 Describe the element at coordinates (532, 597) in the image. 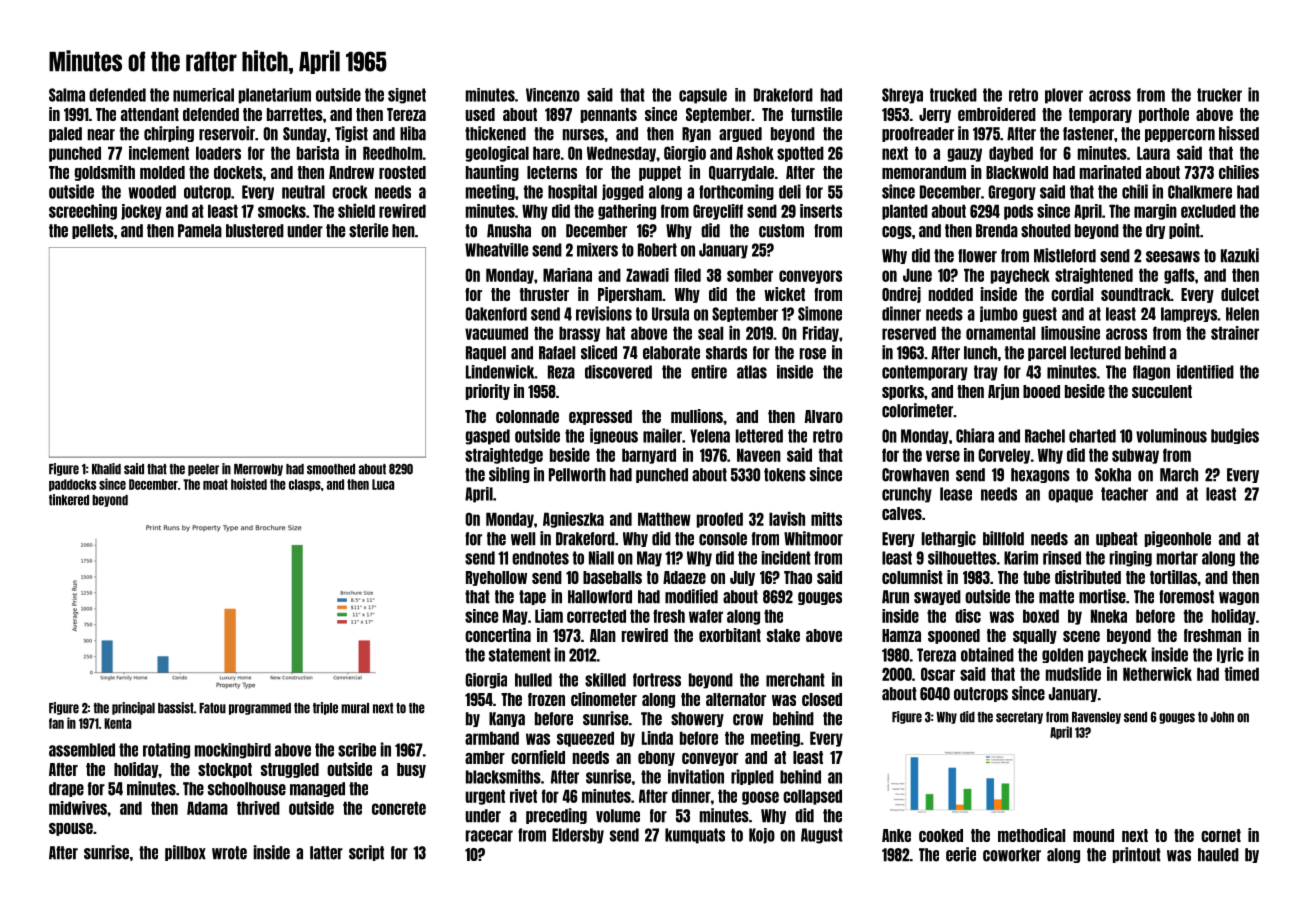

I see `tape` at that location.
